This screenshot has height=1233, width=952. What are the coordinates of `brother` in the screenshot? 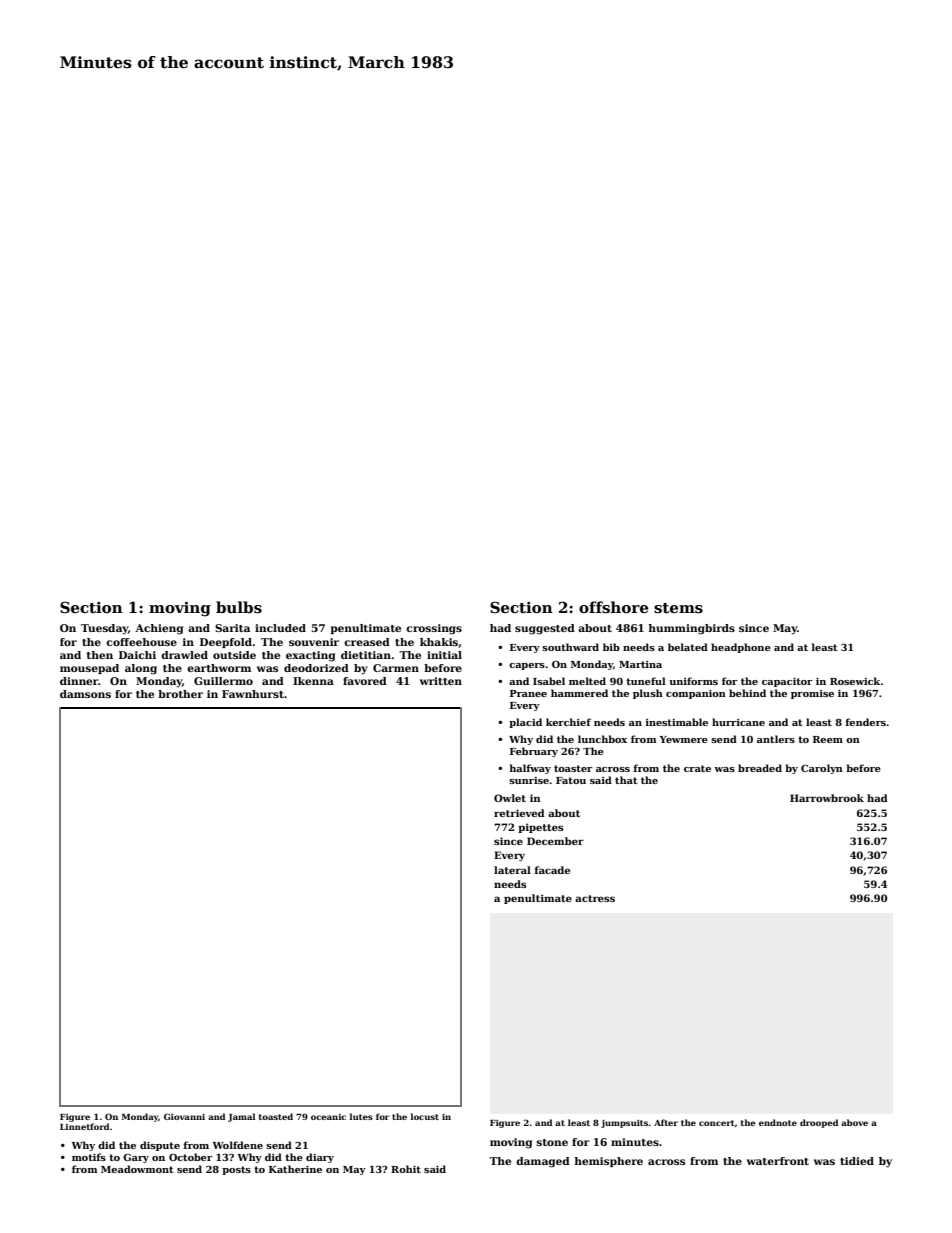 It's located at (180, 694).
